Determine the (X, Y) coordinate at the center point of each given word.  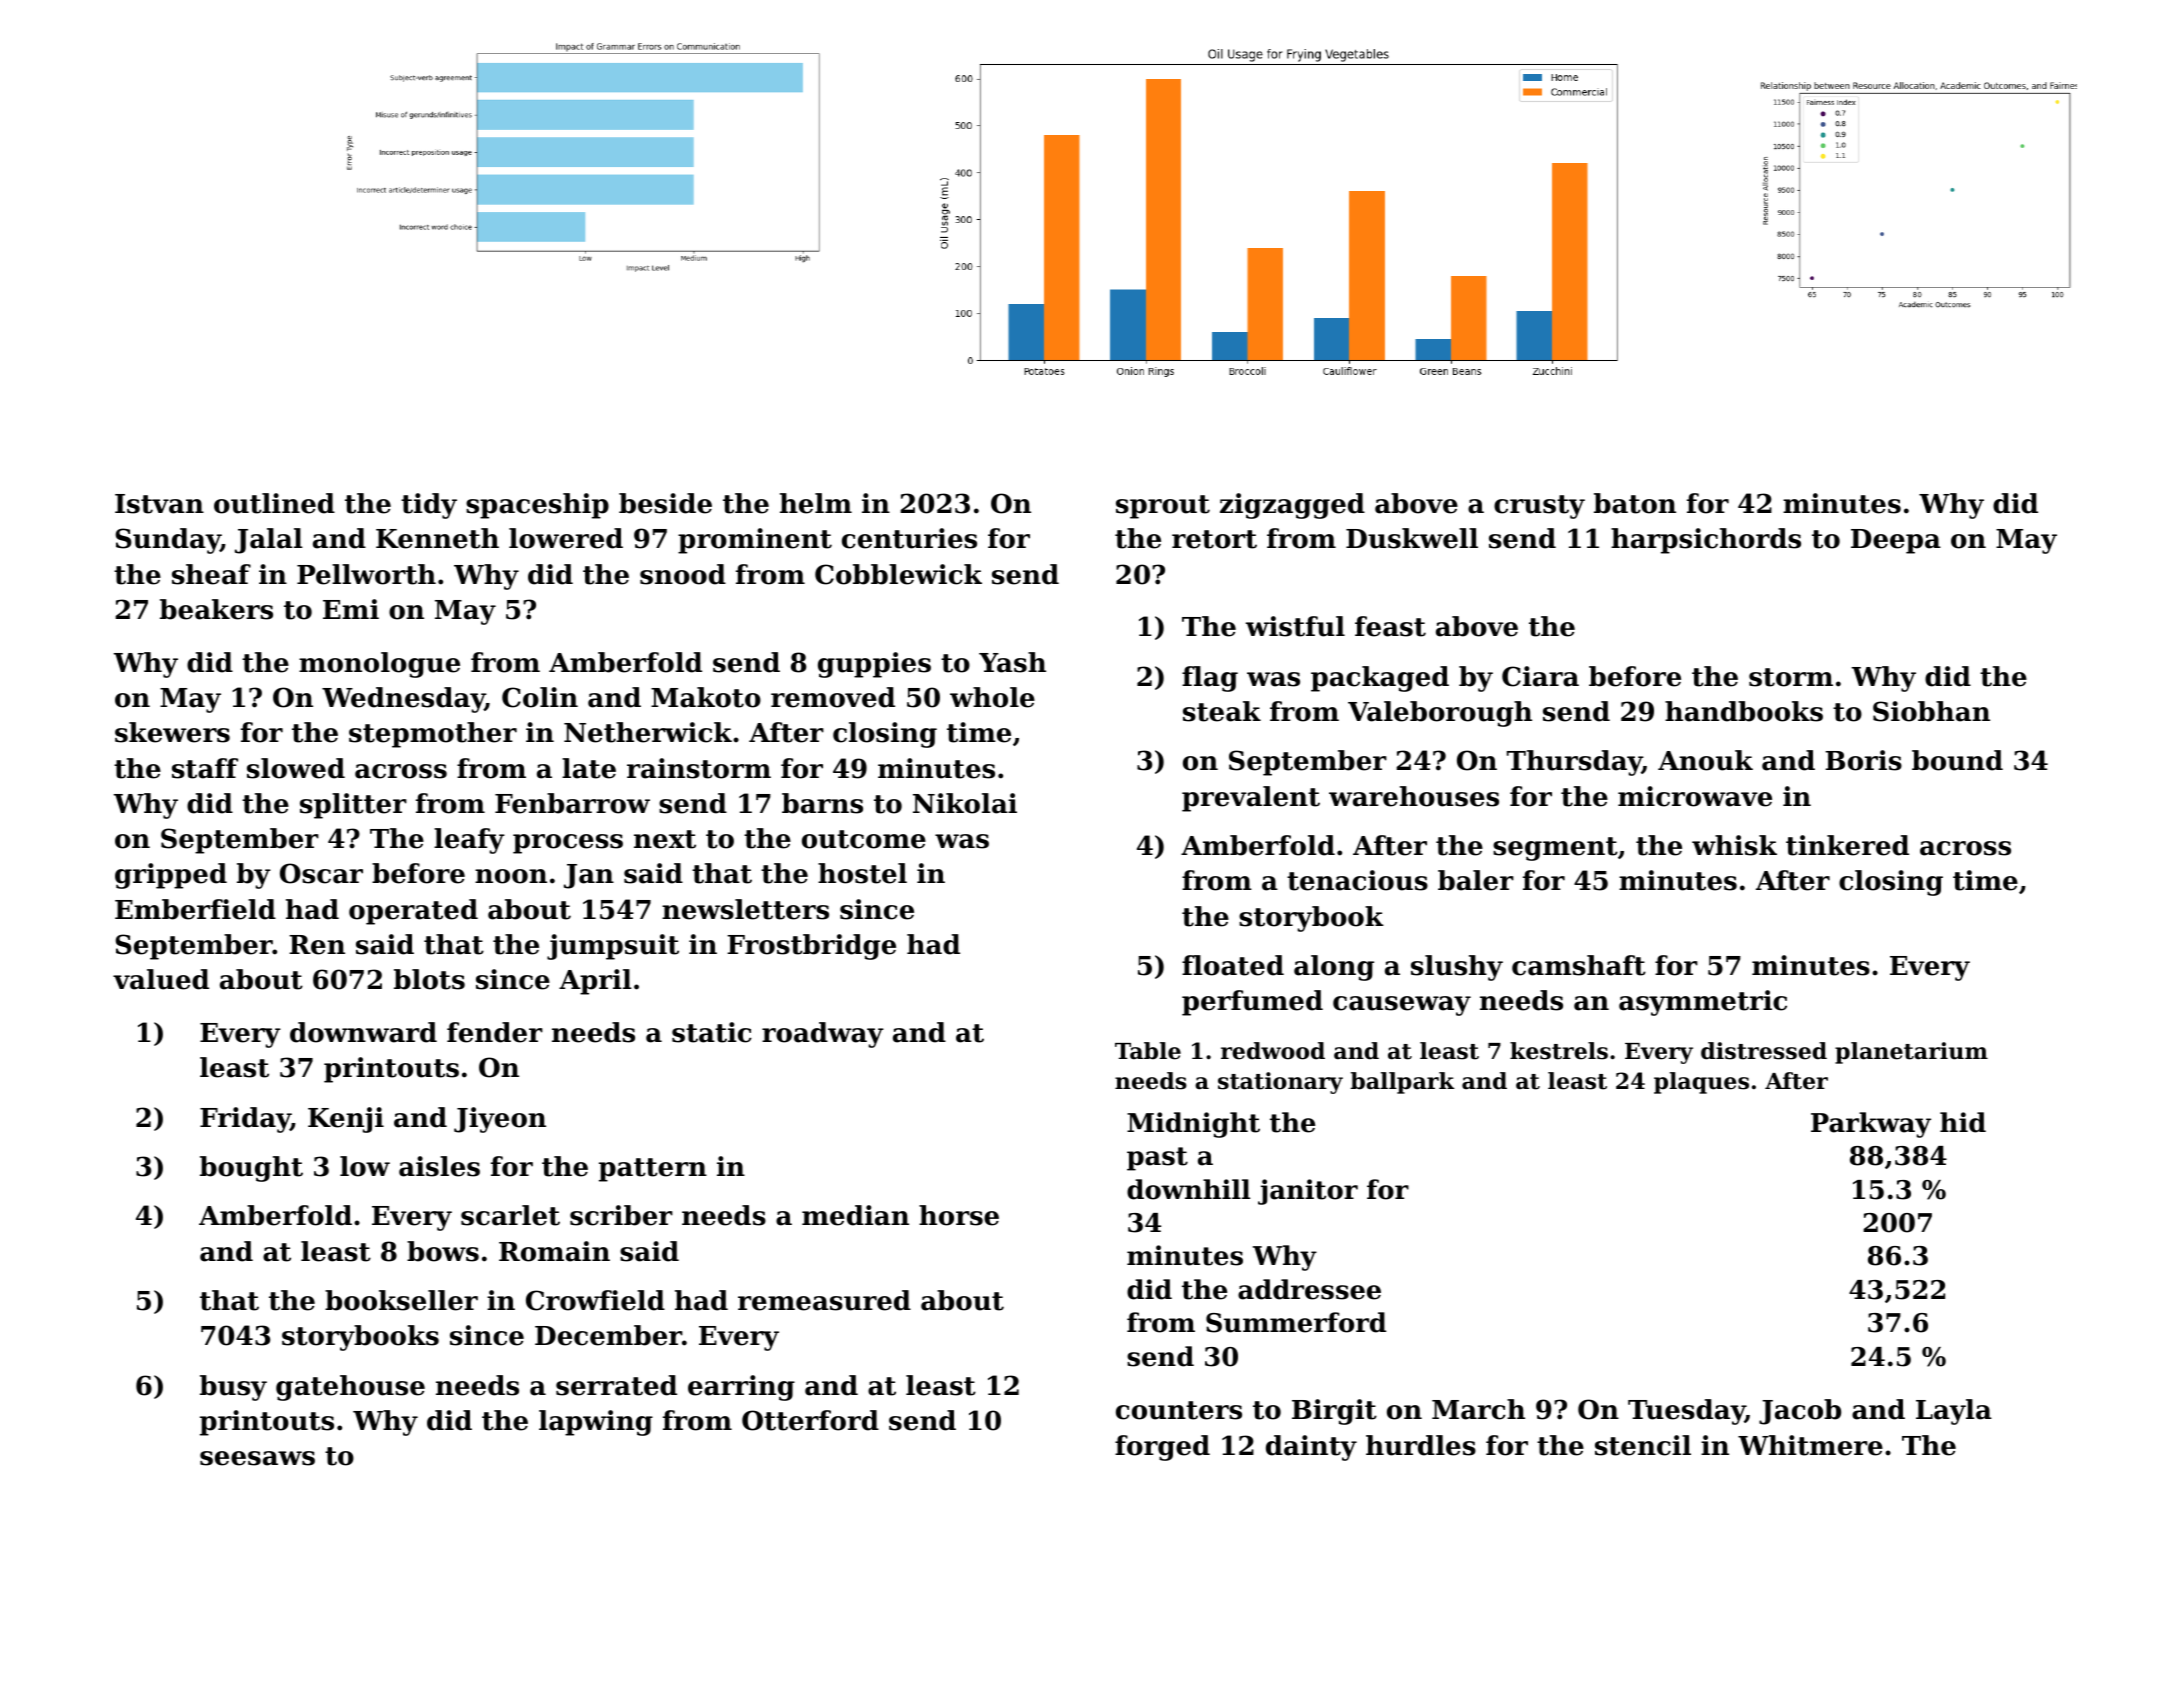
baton (1635, 503)
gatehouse (350, 1388)
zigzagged (1292, 506)
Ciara (1540, 676)
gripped (171, 876)
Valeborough (1440, 714)
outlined (274, 503)
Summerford (1296, 1322)
